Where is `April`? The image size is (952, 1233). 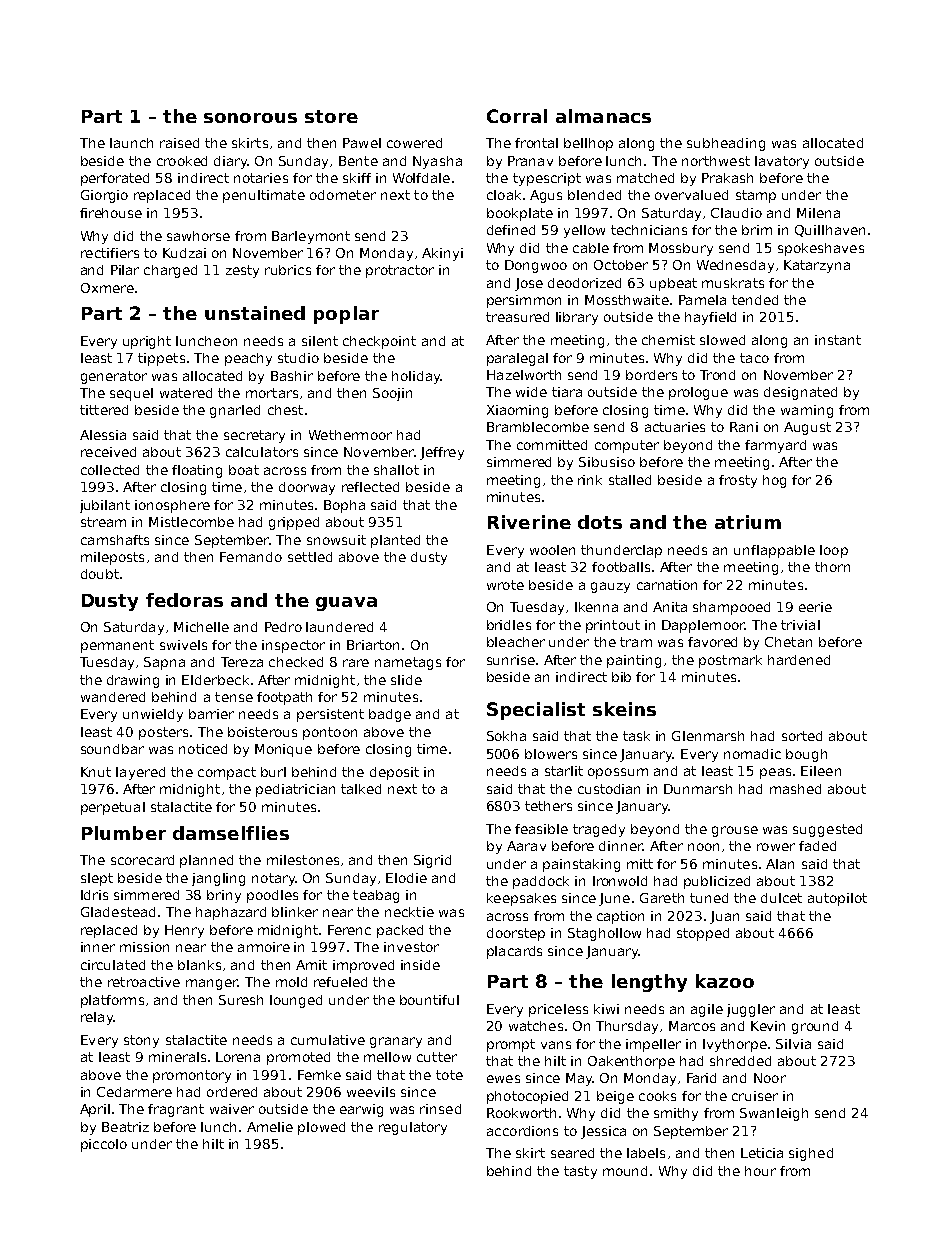
April is located at coordinates (95, 1110).
